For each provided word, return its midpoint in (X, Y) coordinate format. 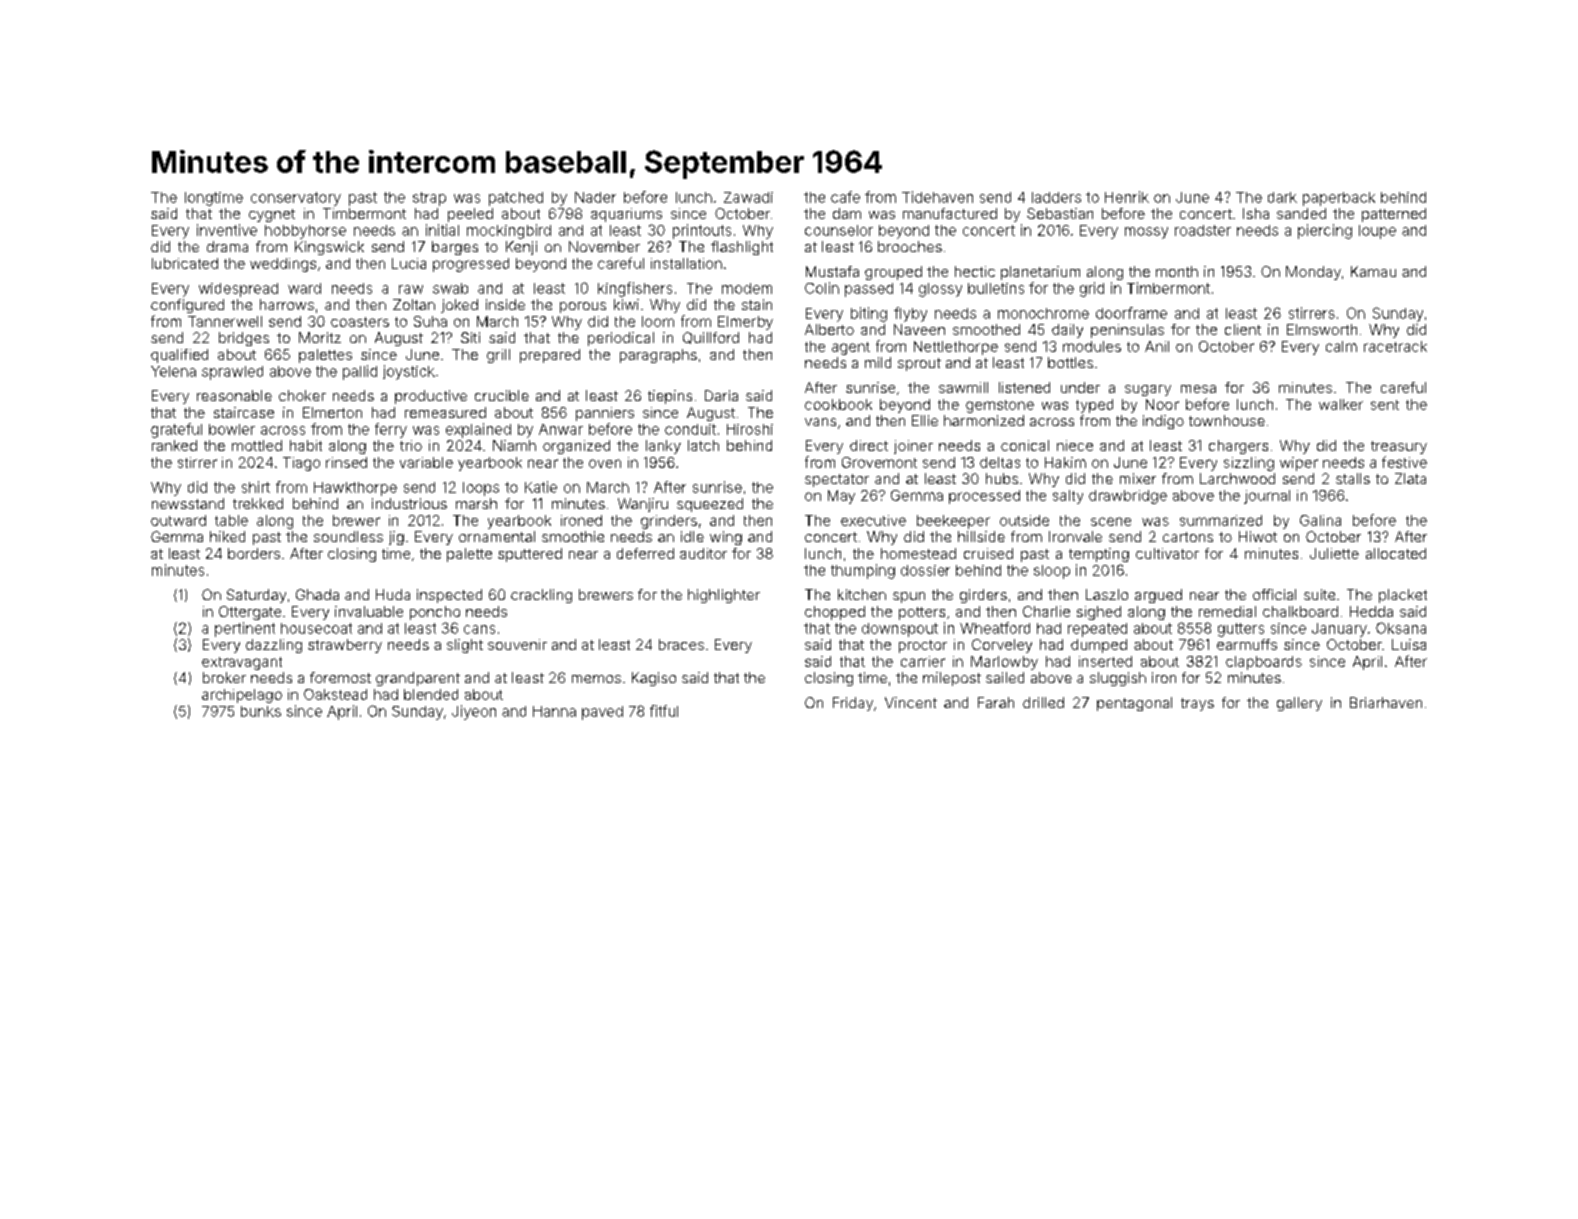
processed (984, 497)
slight (465, 646)
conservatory (296, 199)
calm (1341, 346)
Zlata (1410, 478)
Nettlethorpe (956, 348)
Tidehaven (937, 197)
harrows (287, 304)
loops (481, 489)
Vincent (911, 702)
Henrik (1127, 197)
